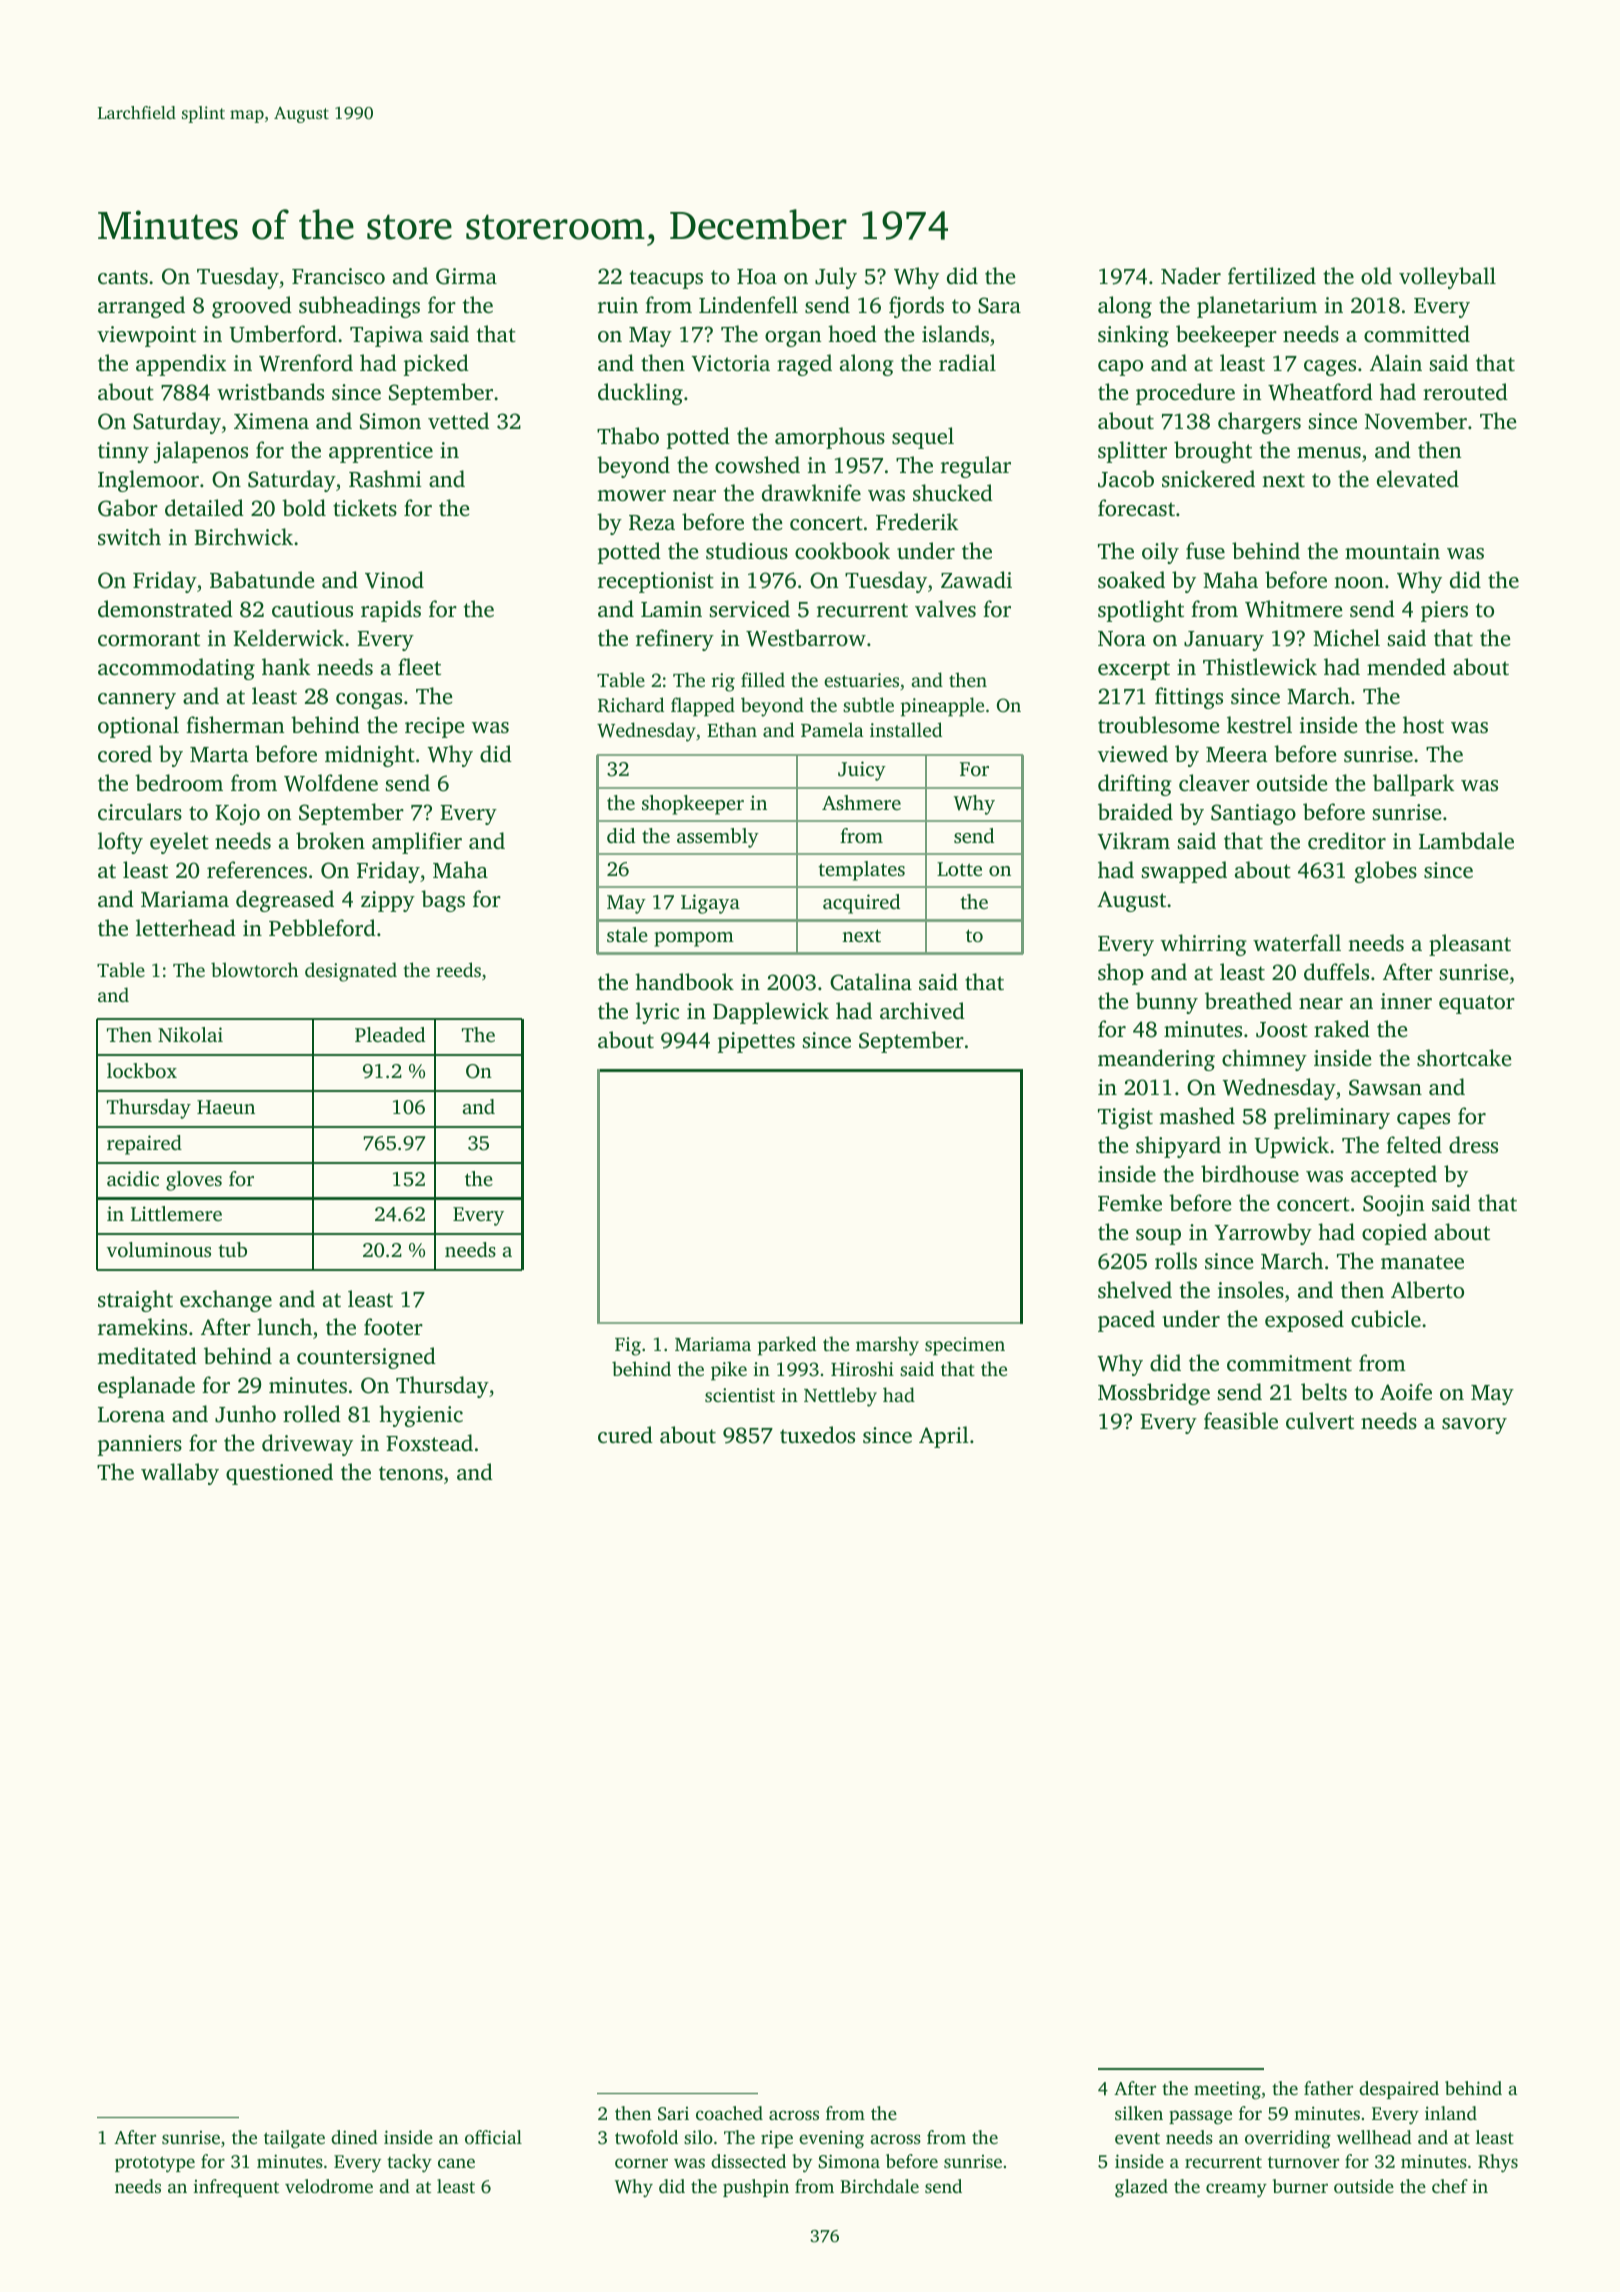 The width and height of the screenshot is (1620, 2292). Describe the element at coordinates (1413, 785) in the screenshot. I see `ballpark` at that location.
